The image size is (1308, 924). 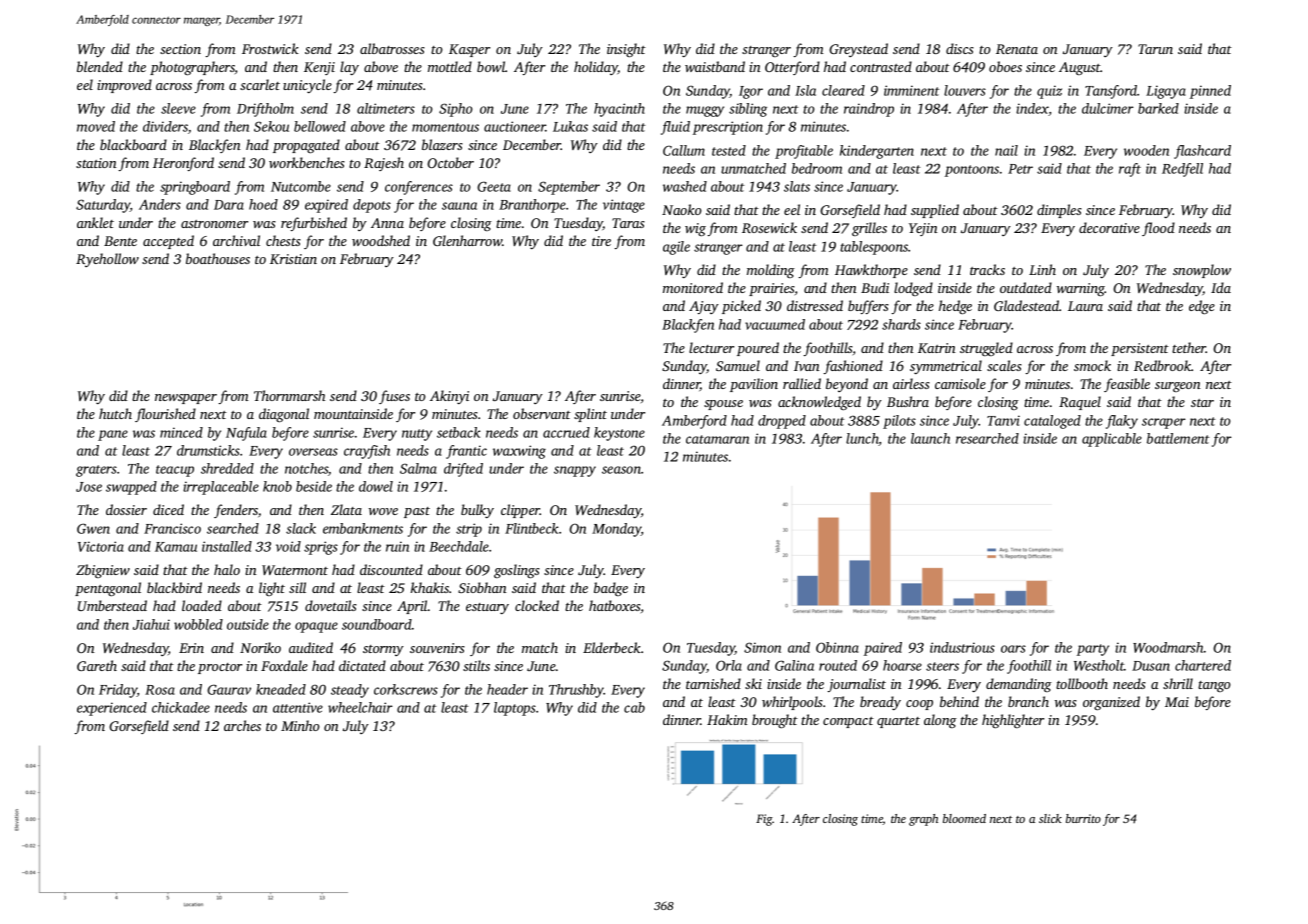 What do you see at coordinates (1178, 438) in the screenshot?
I see `battlement` at bounding box center [1178, 438].
